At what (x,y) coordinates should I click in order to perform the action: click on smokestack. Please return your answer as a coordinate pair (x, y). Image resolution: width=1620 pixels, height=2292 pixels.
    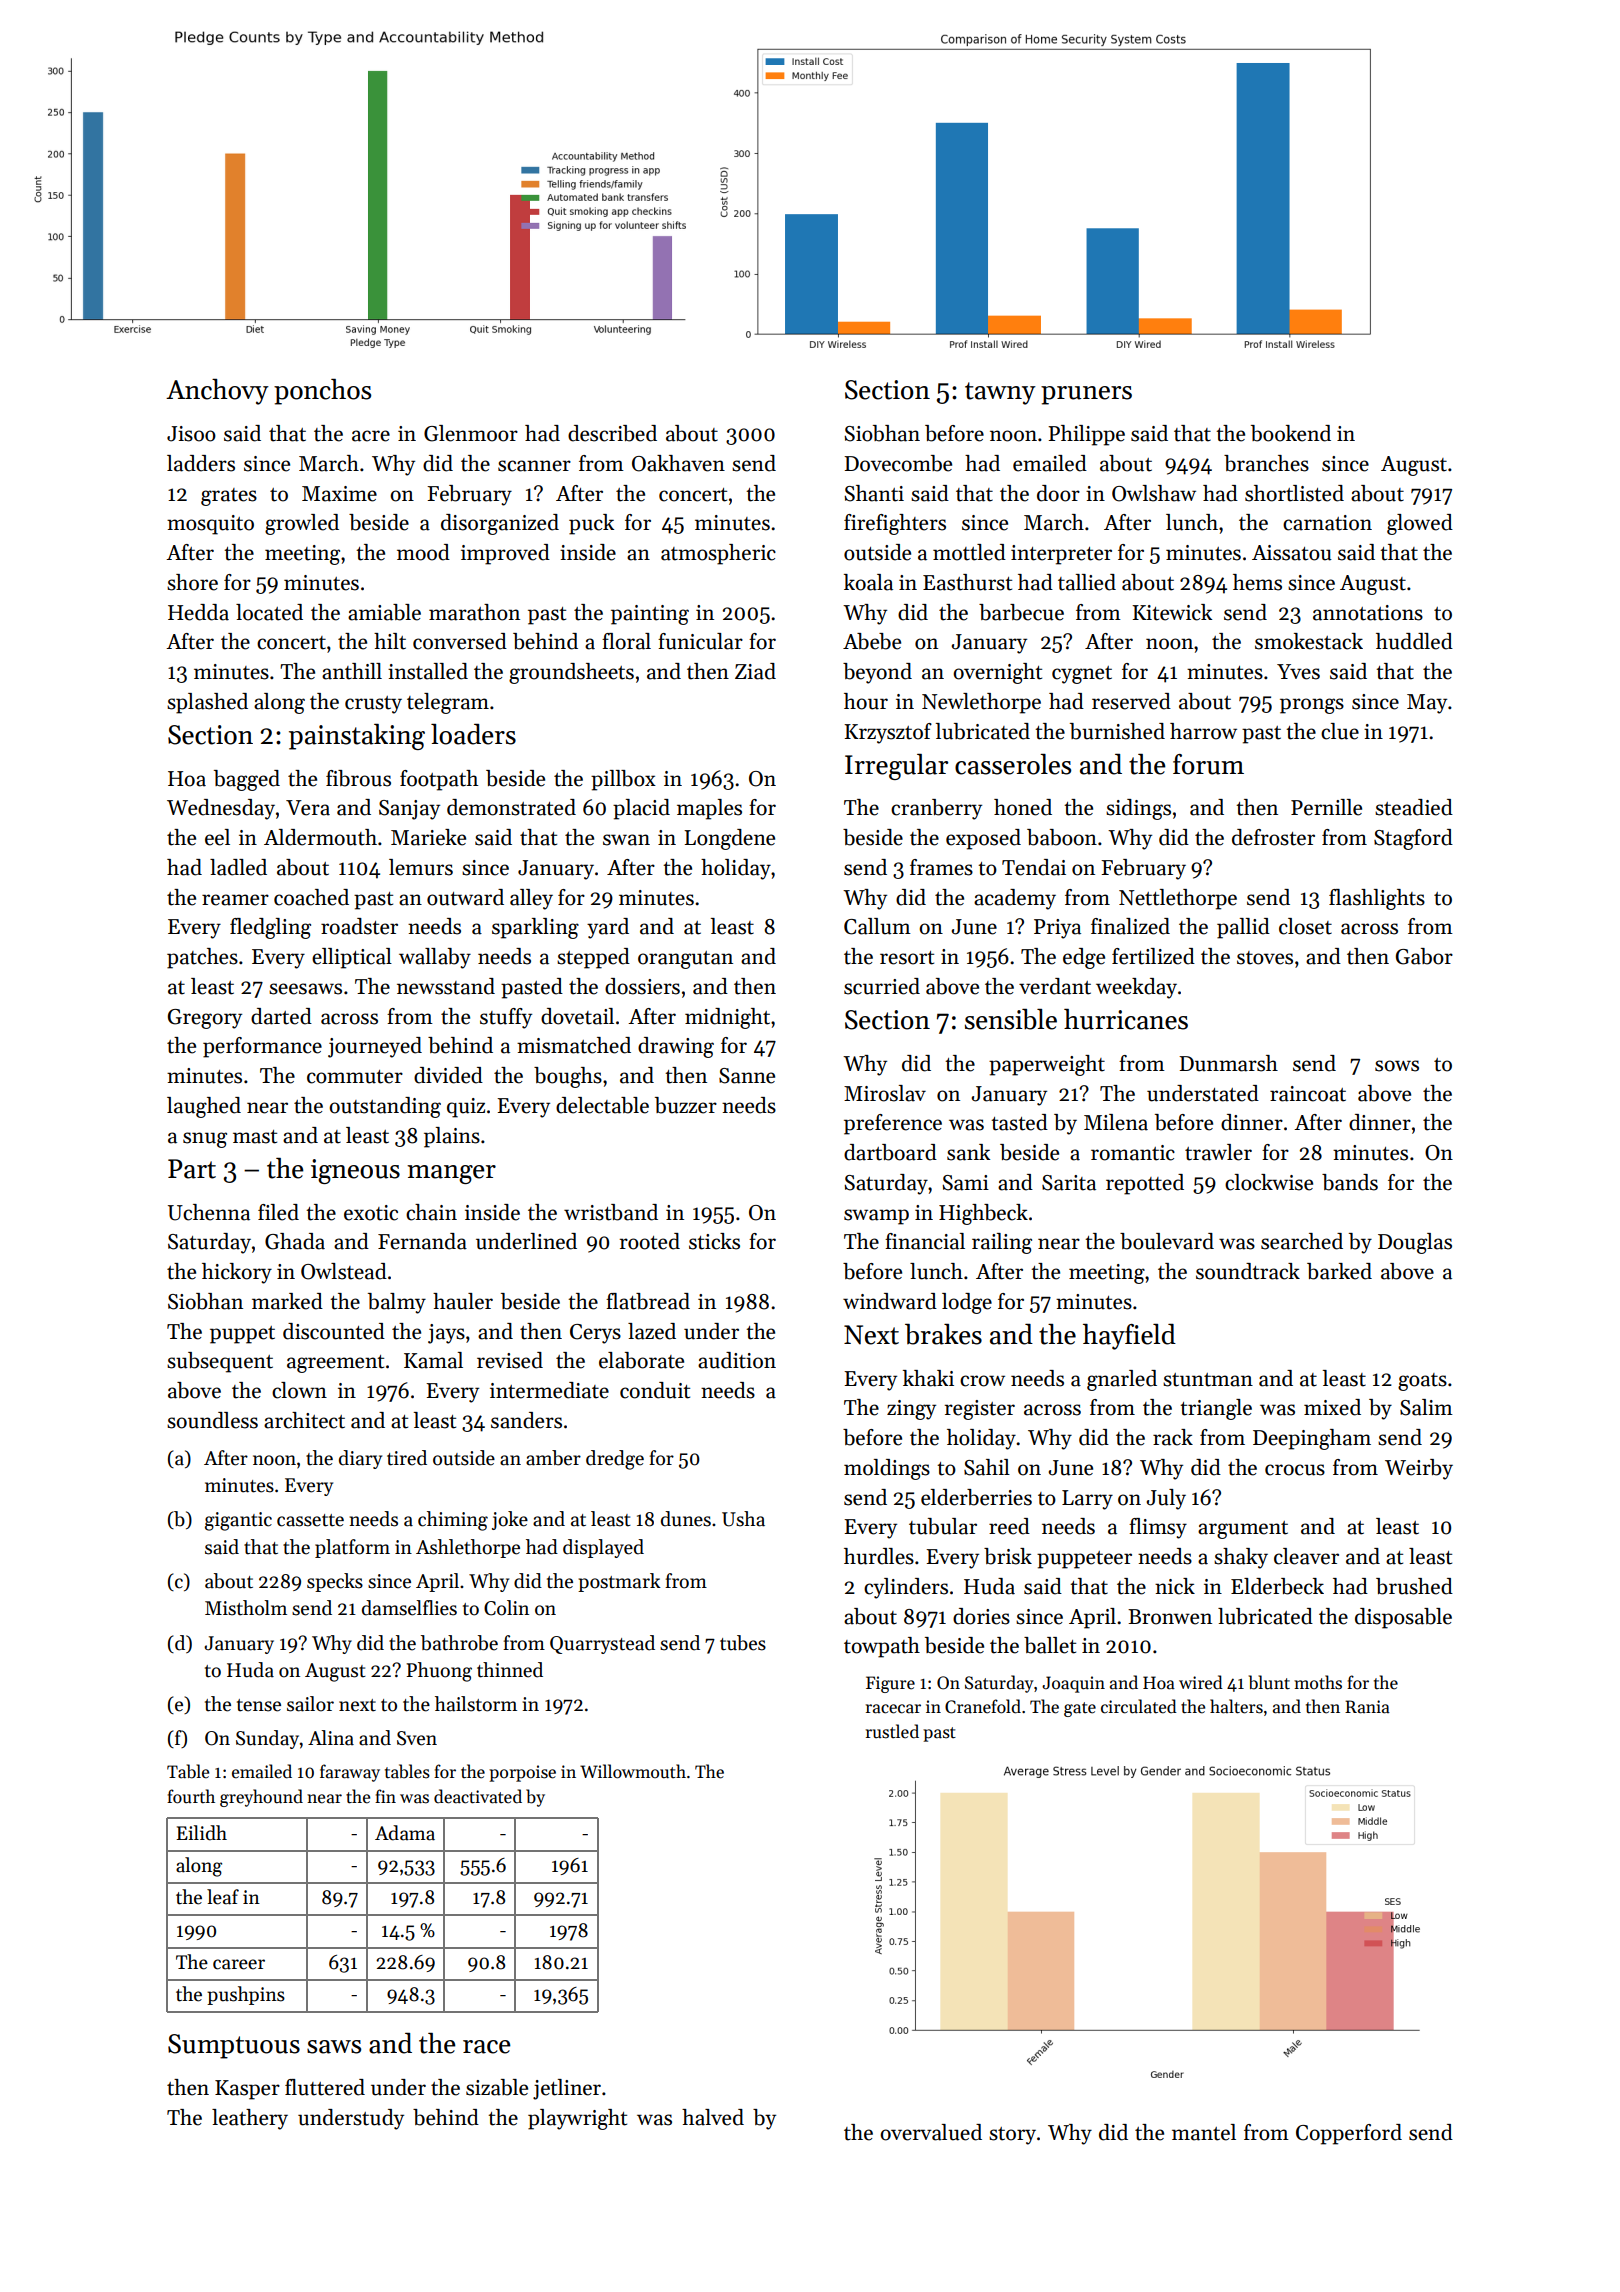
    Looking at the image, I should click on (1309, 641).
